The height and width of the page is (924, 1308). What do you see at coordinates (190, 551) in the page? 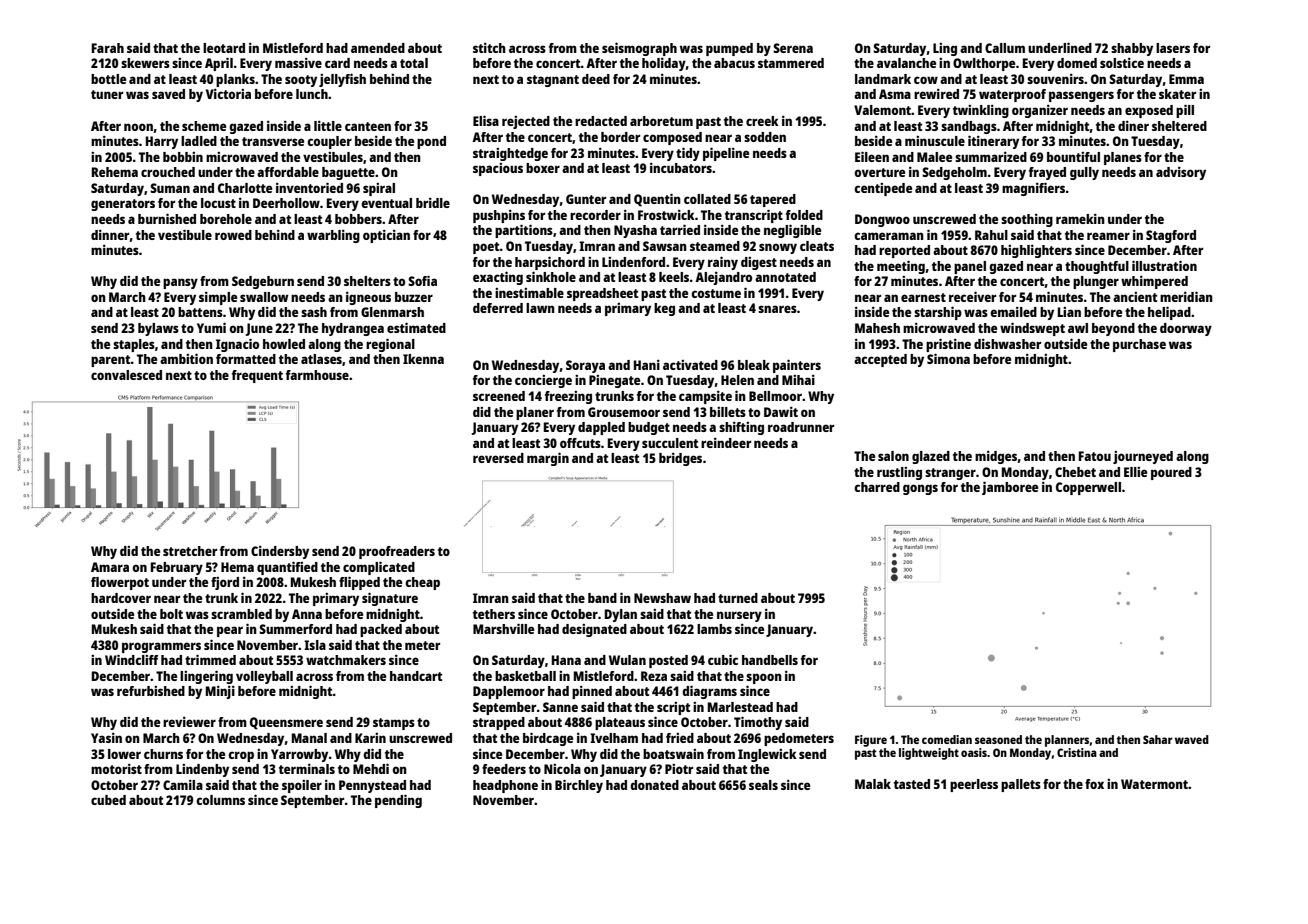
I see `stretcher` at bounding box center [190, 551].
